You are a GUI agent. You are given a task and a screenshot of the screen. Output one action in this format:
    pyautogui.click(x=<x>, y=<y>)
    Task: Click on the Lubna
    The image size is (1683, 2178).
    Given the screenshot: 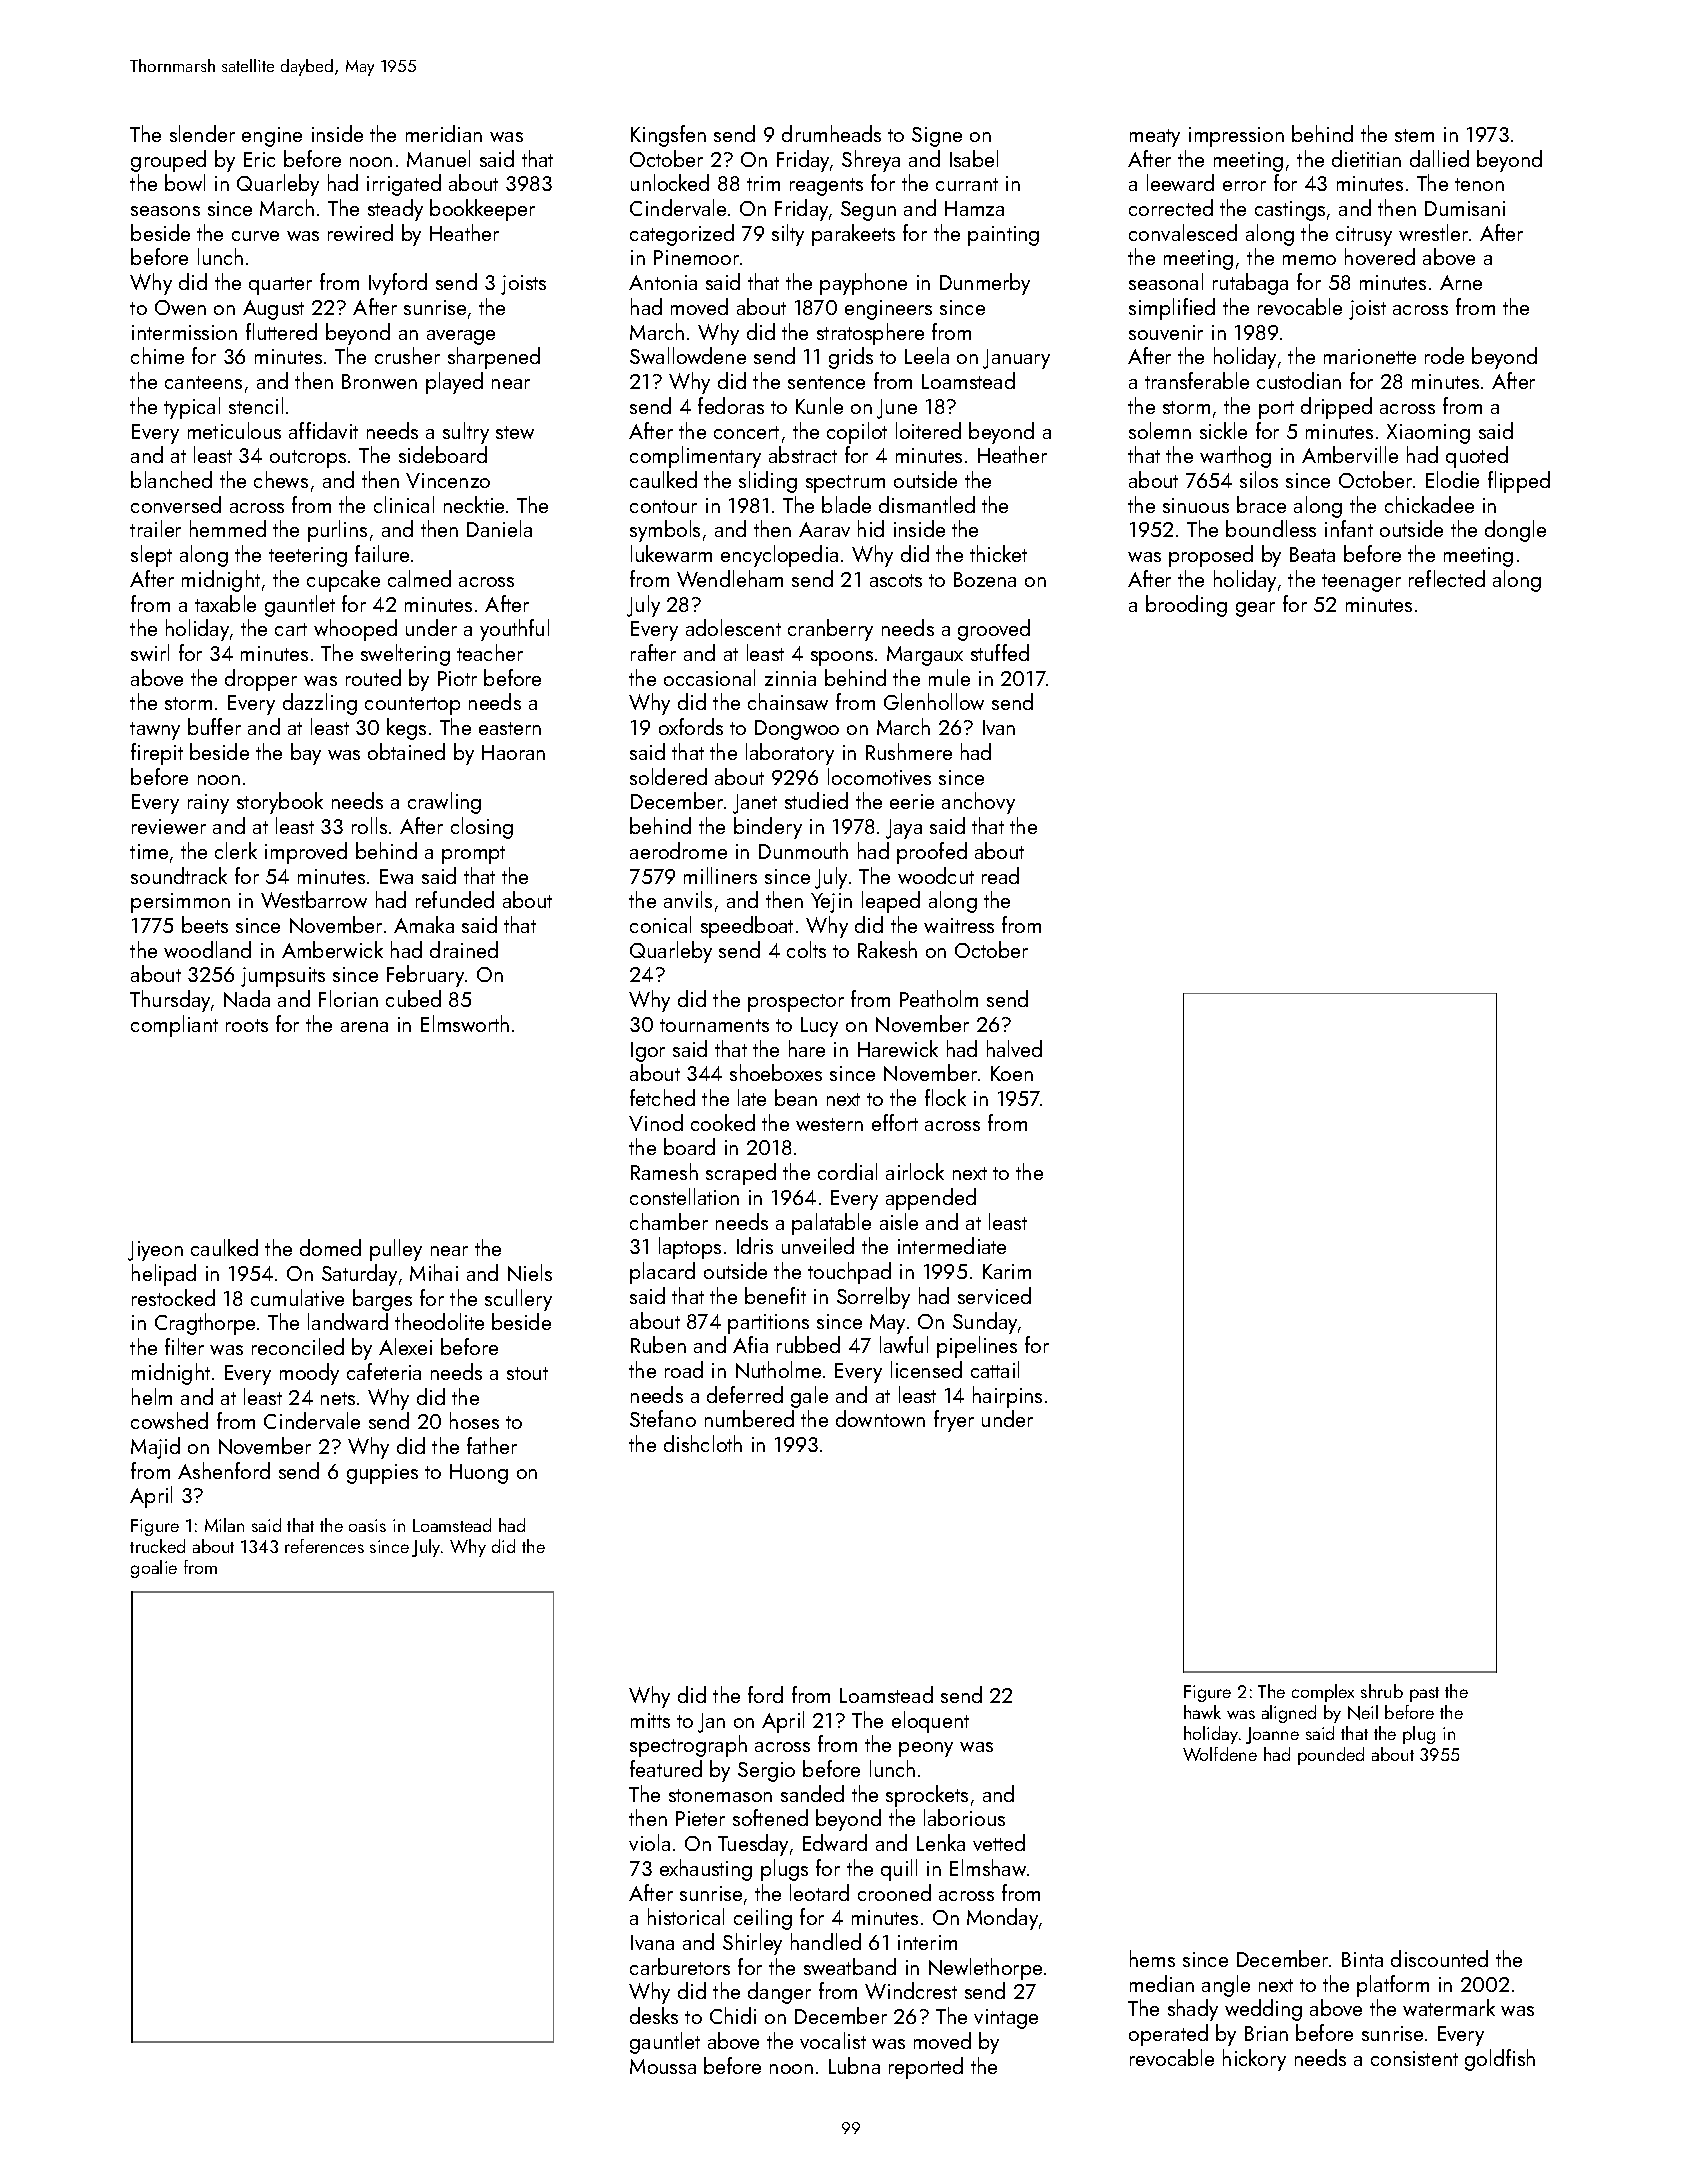 What is the action you would take?
    pyautogui.click(x=854, y=2065)
